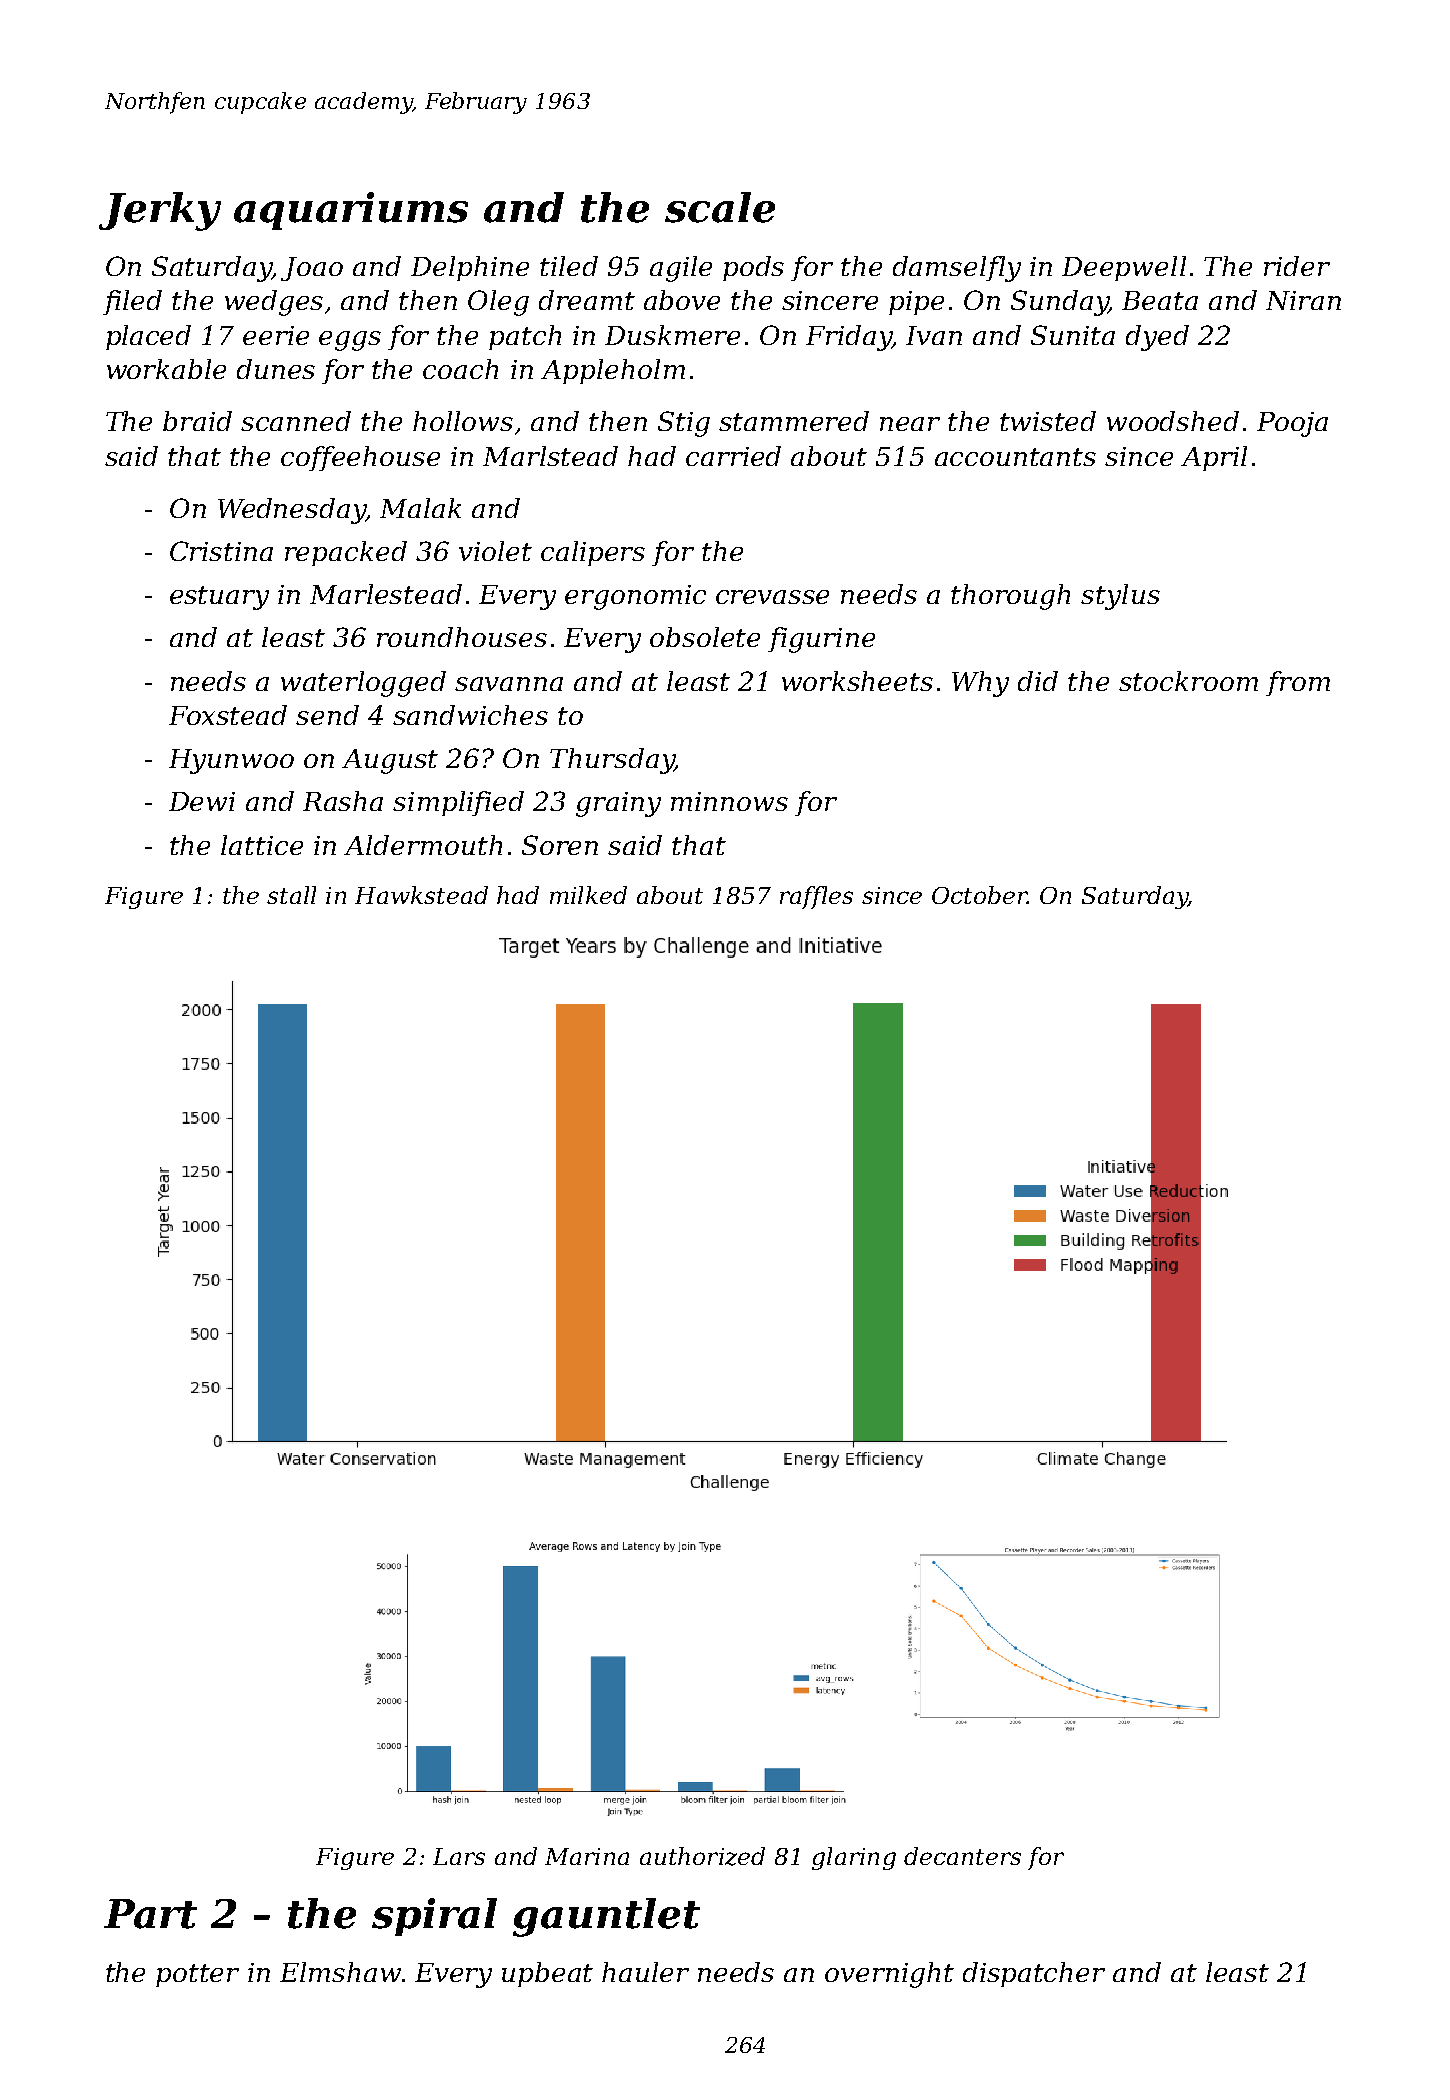 The height and width of the screenshot is (2100, 1450). What do you see at coordinates (720, 207) in the screenshot?
I see `scale` at bounding box center [720, 207].
